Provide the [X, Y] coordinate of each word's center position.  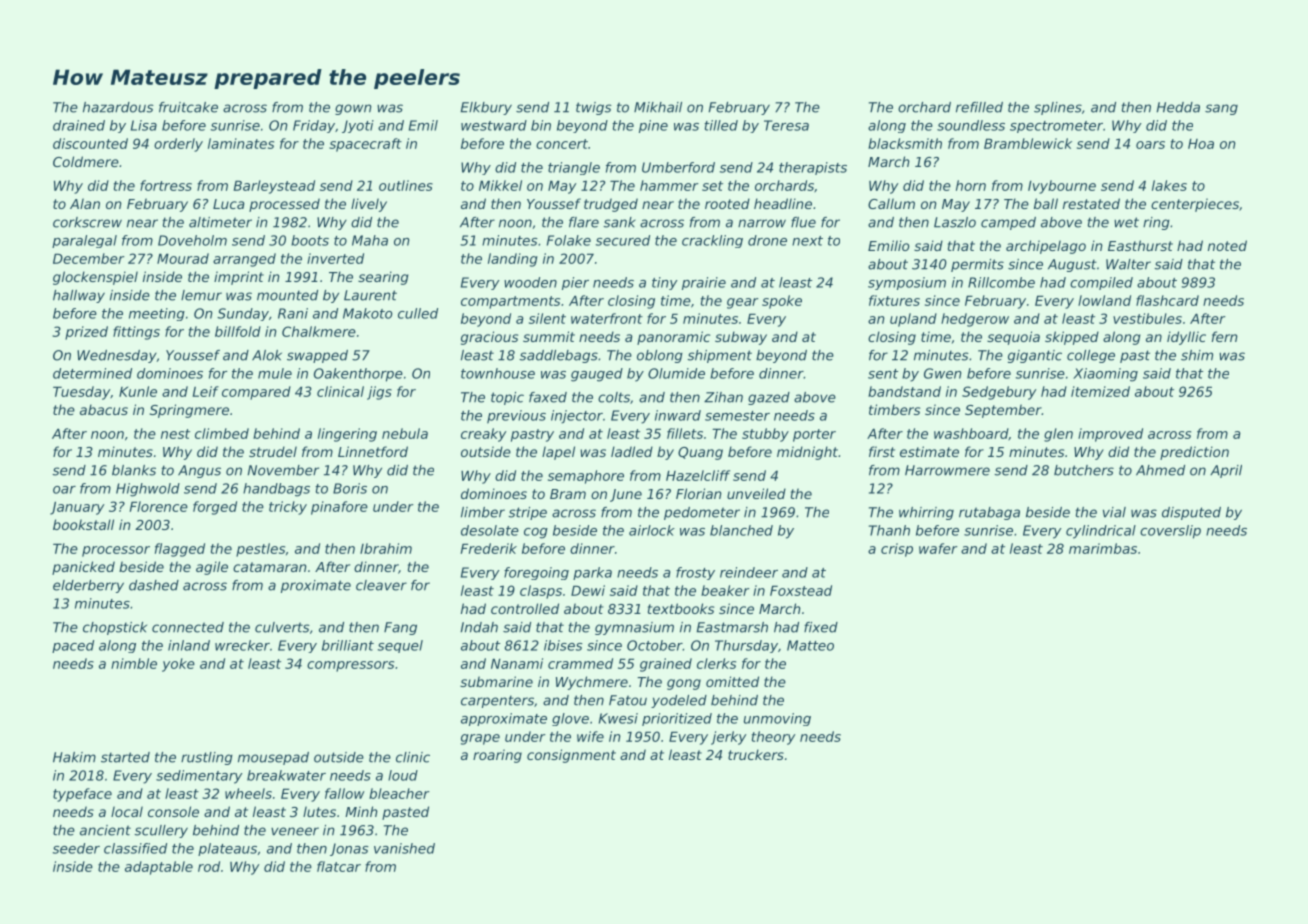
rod [209, 866]
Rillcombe [1001, 282]
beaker [725, 590]
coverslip [1170, 532]
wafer [938, 548]
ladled [632, 451]
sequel [400, 646]
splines [1058, 108]
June [626, 495]
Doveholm [192, 240]
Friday [314, 126]
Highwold [148, 490]
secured [623, 240]
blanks [134, 470]
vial [1114, 512]
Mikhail [658, 107]
